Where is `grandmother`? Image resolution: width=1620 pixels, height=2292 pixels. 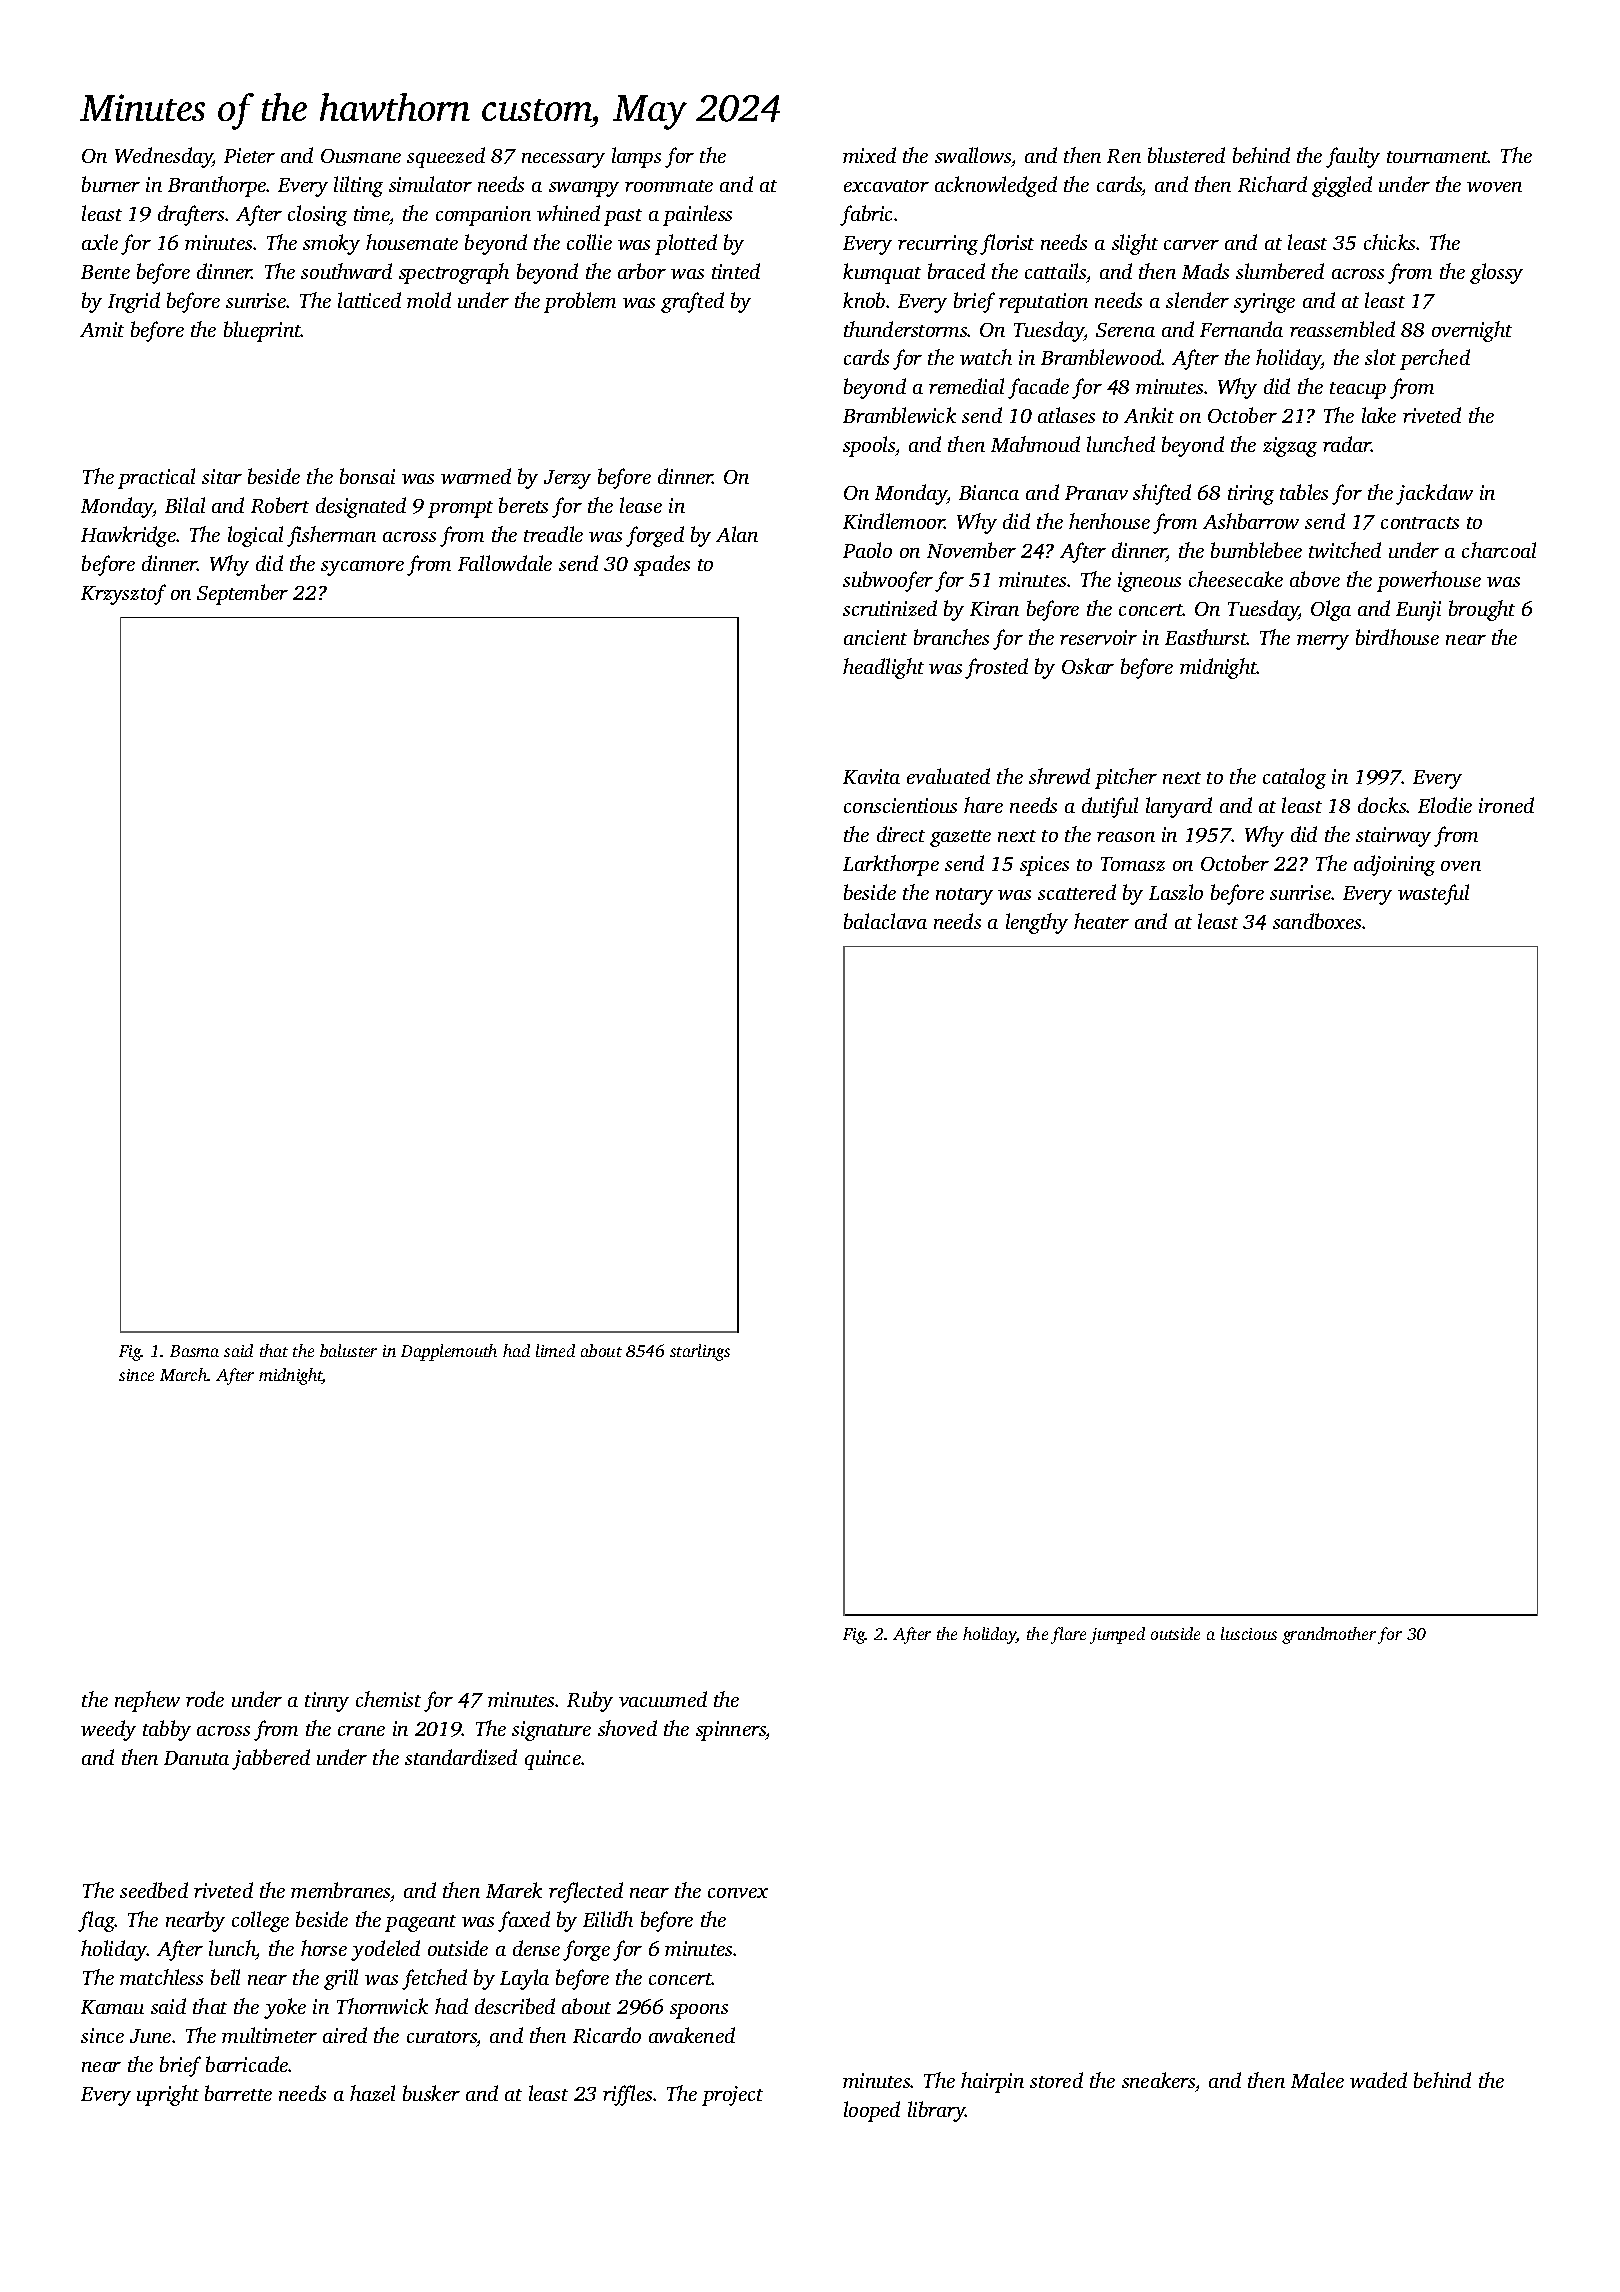 grandmother is located at coordinates (1329, 1635).
